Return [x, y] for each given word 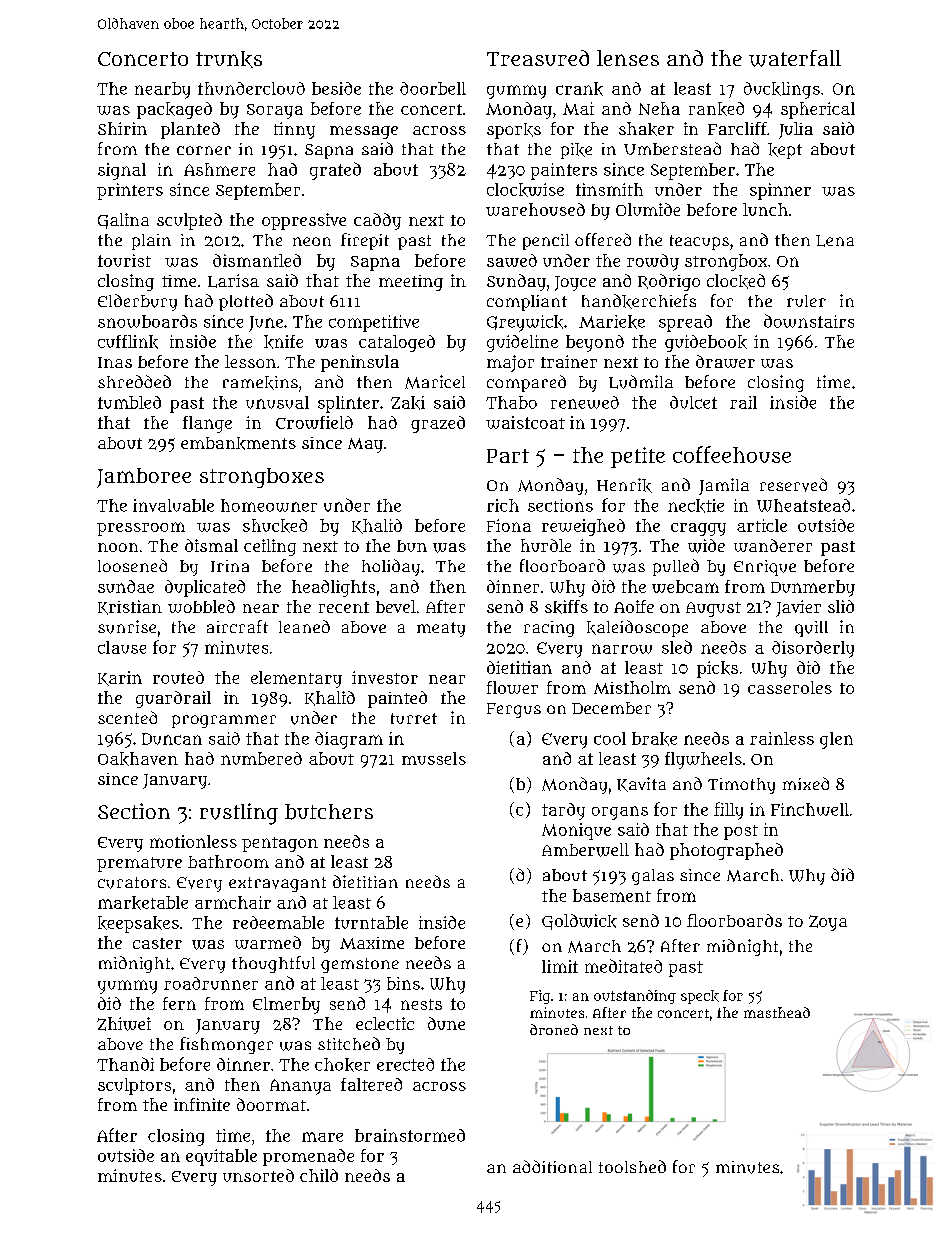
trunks [229, 59]
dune [446, 1023]
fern [179, 1003]
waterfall [795, 58]
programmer [224, 721]
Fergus [514, 710]
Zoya [828, 923]
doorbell [433, 88]
